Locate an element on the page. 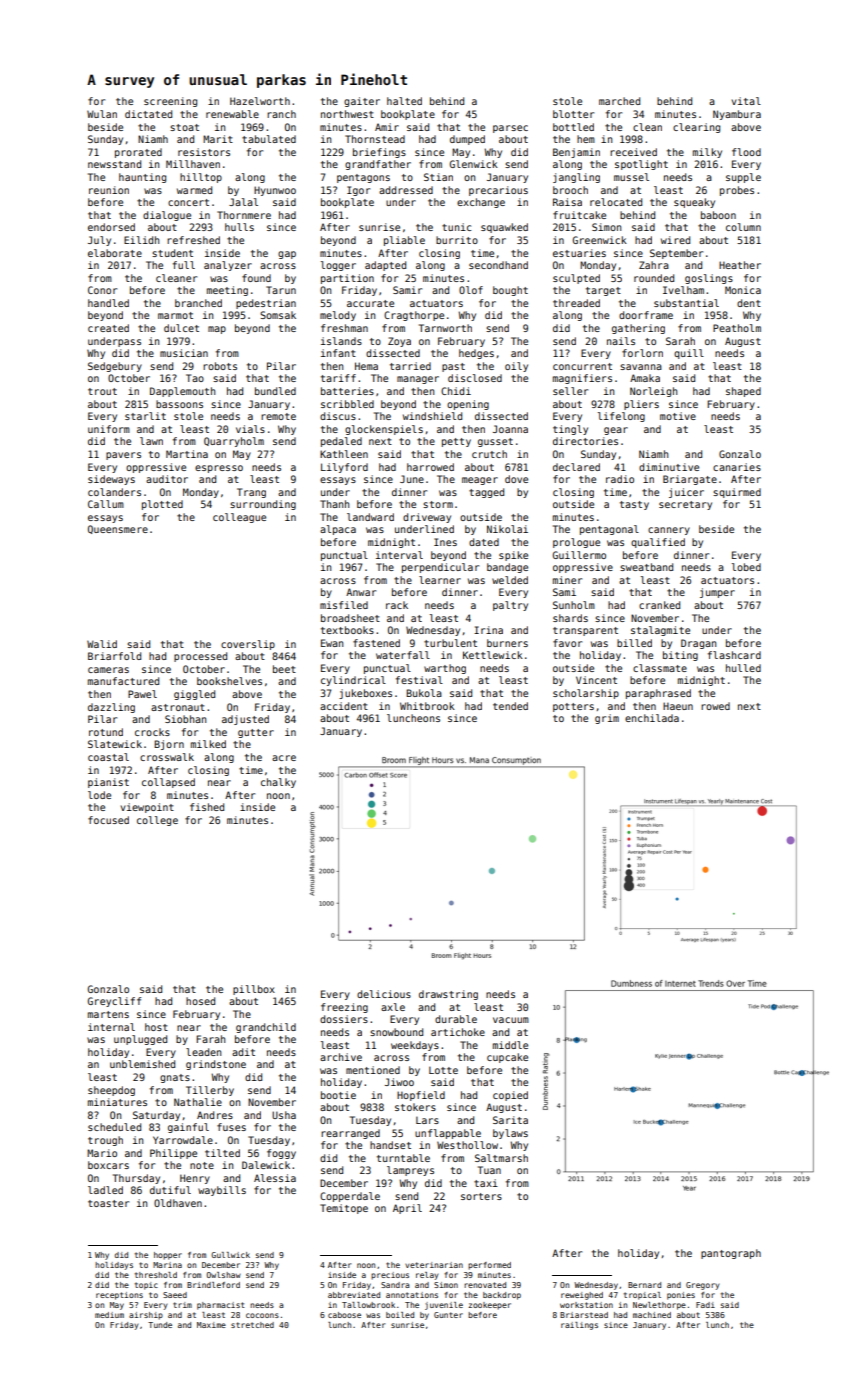 The image size is (849, 1400). tended is located at coordinates (510, 706).
